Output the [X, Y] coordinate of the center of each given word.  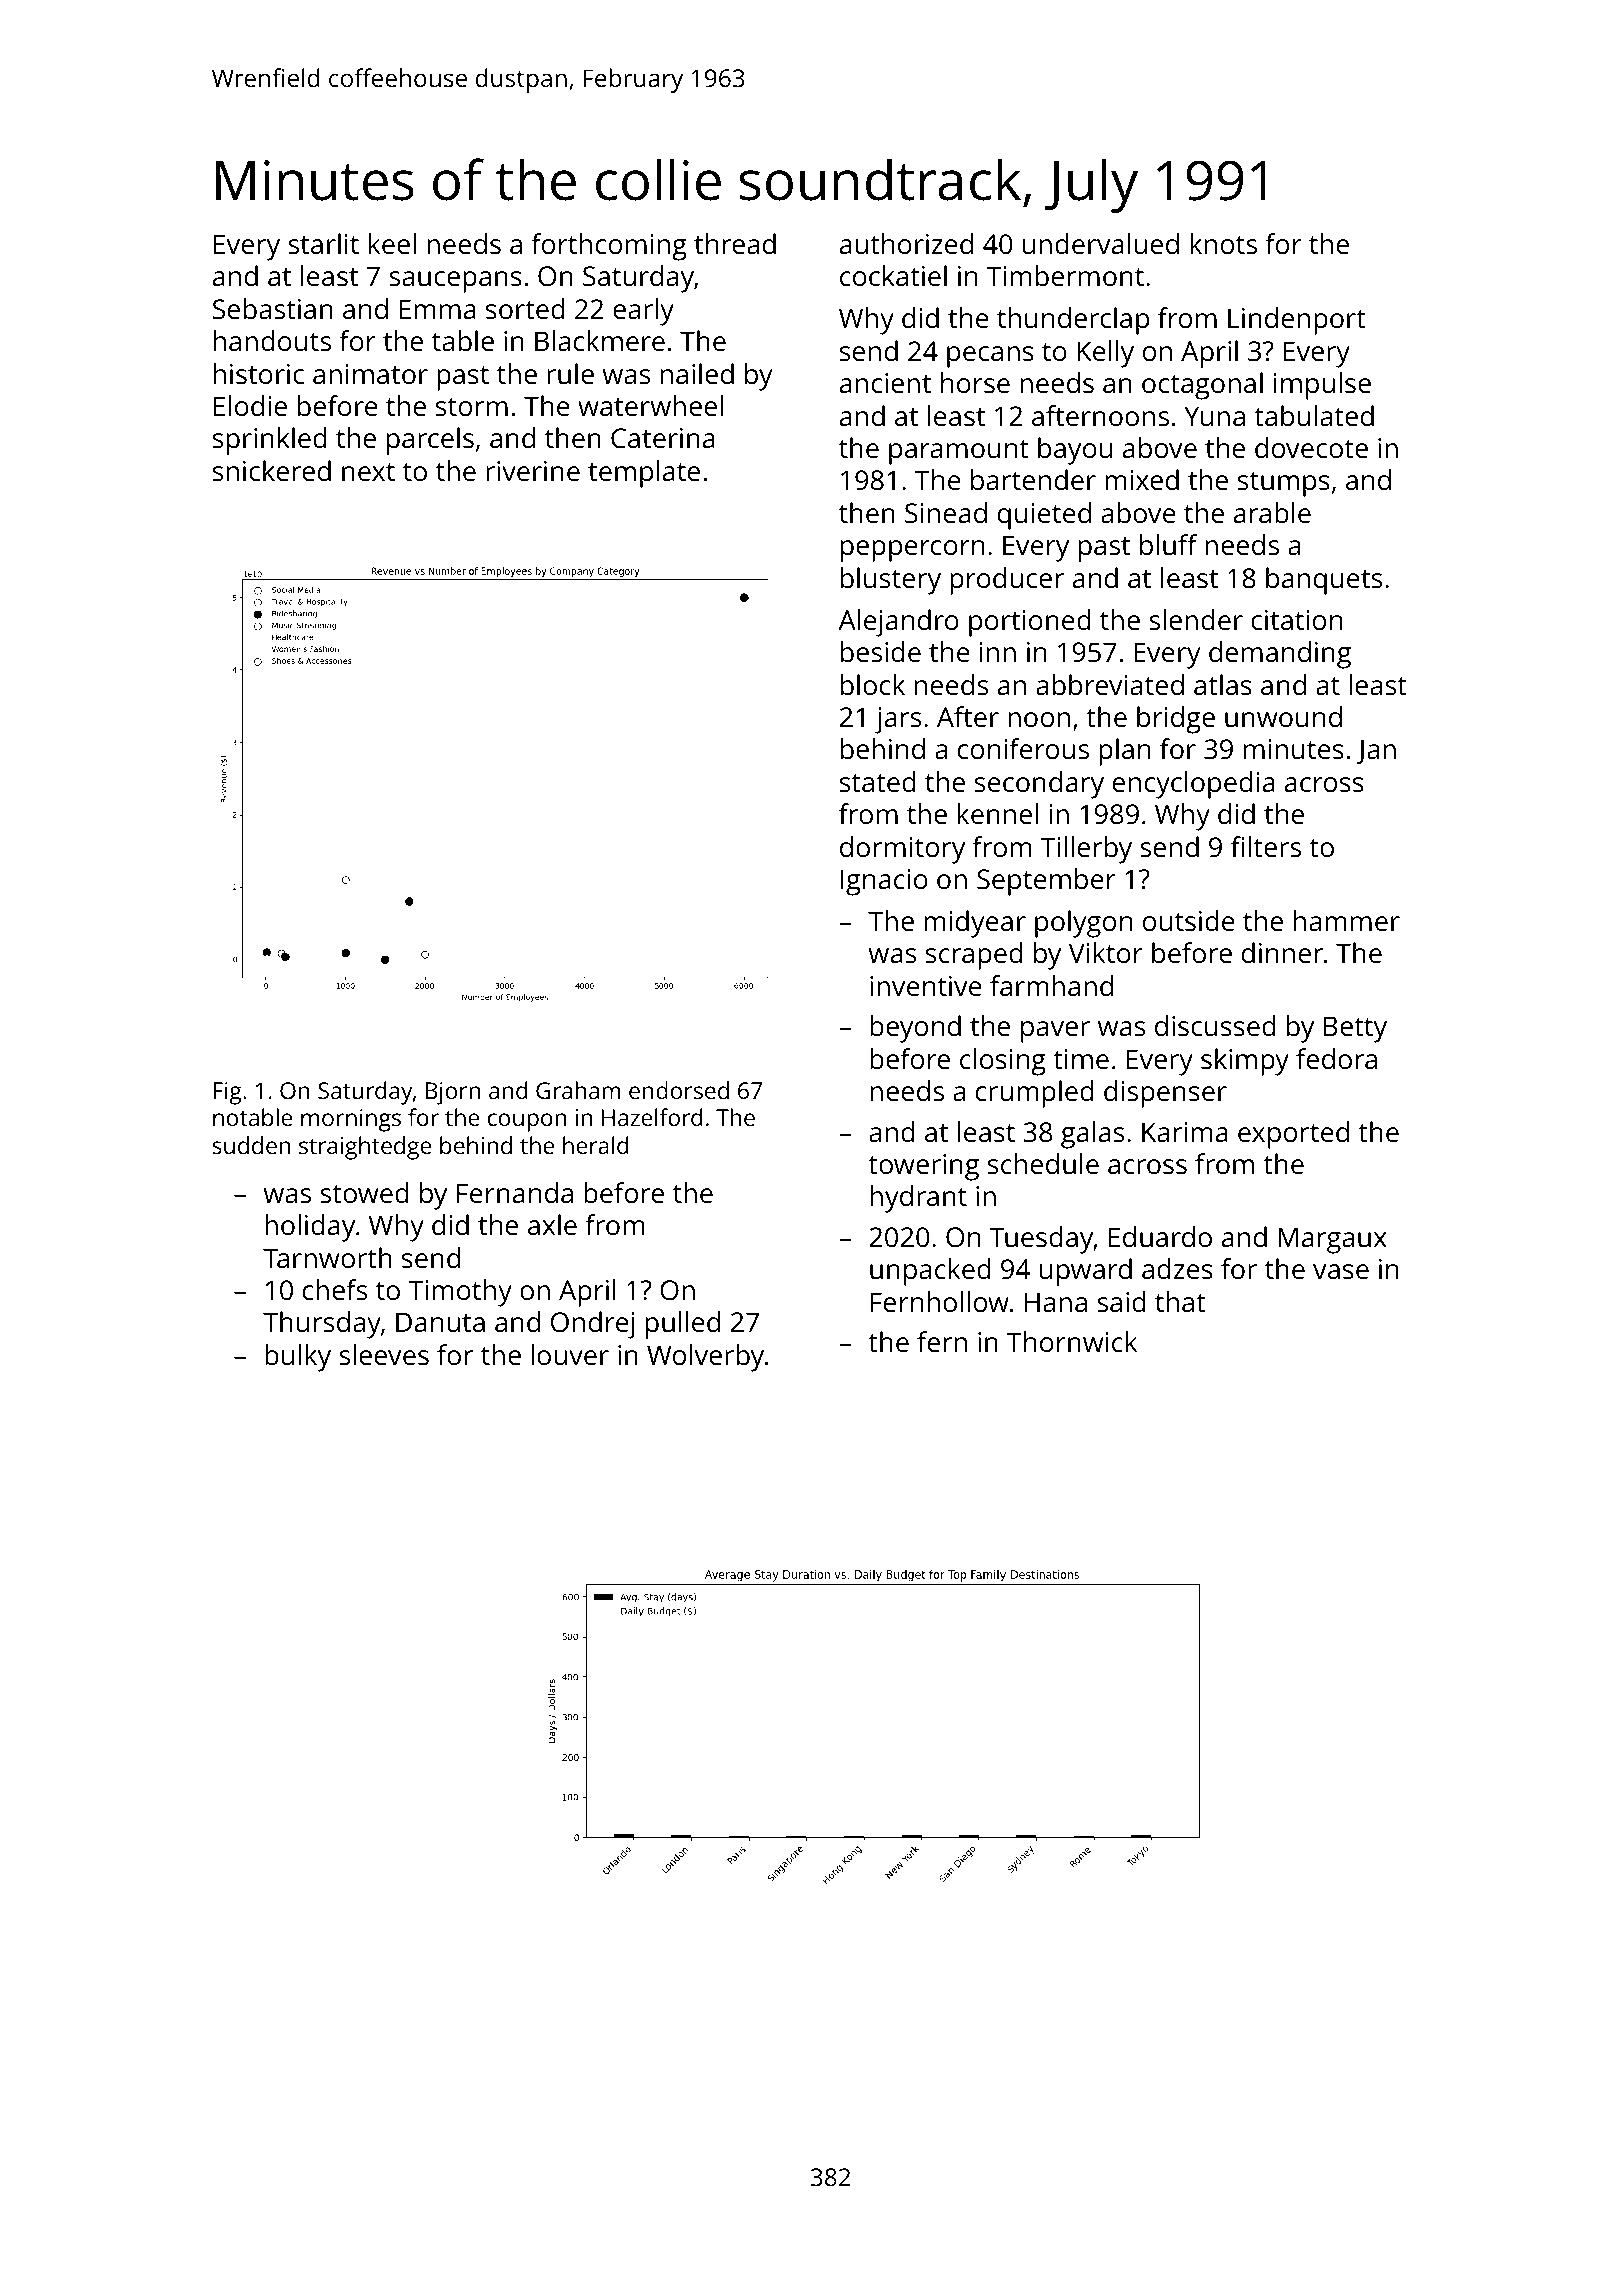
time [1081, 1059]
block [873, 684]
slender [1196, 620]
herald [595, 1145]
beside [881, 652]
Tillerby [1086, 850]
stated [878, 782]
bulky [298, 1358]
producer [1007, 581]
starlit [323, 243]
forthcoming [609, 247]
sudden [251, 1145]
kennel [997, 814]
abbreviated [1110, 684]
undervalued [1101, 244]
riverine [533, 471]
